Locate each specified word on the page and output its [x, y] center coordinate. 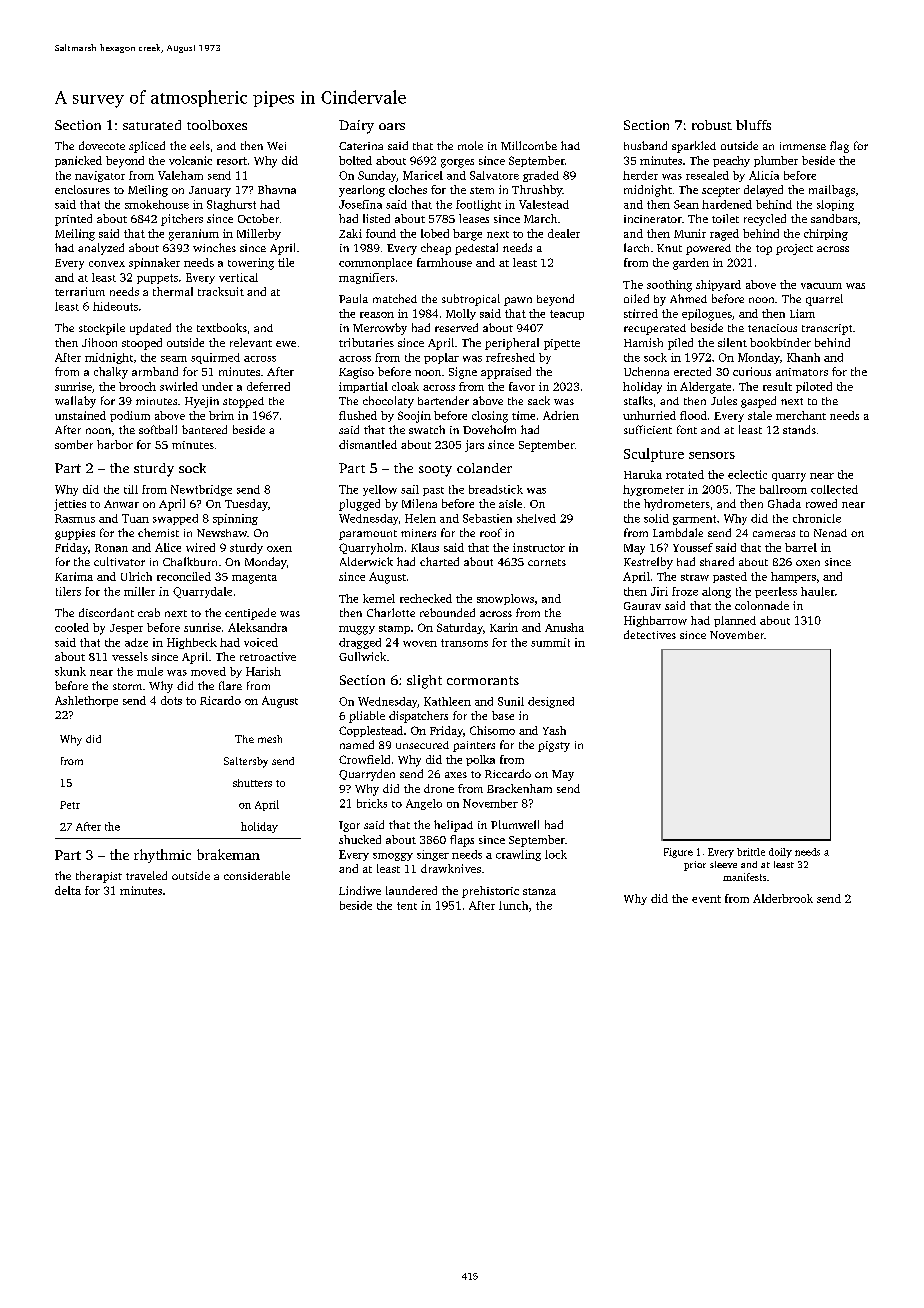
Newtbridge [201, 490]
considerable [257, 875]
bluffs [753, 125]
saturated [152, 125]
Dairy [356, 127]
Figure [678, 853]
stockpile [102, 329]
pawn [518, 301]
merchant [801, 415]
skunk [70, 671]
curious [752, 371]
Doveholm [489, 429]
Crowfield [364, 759]
